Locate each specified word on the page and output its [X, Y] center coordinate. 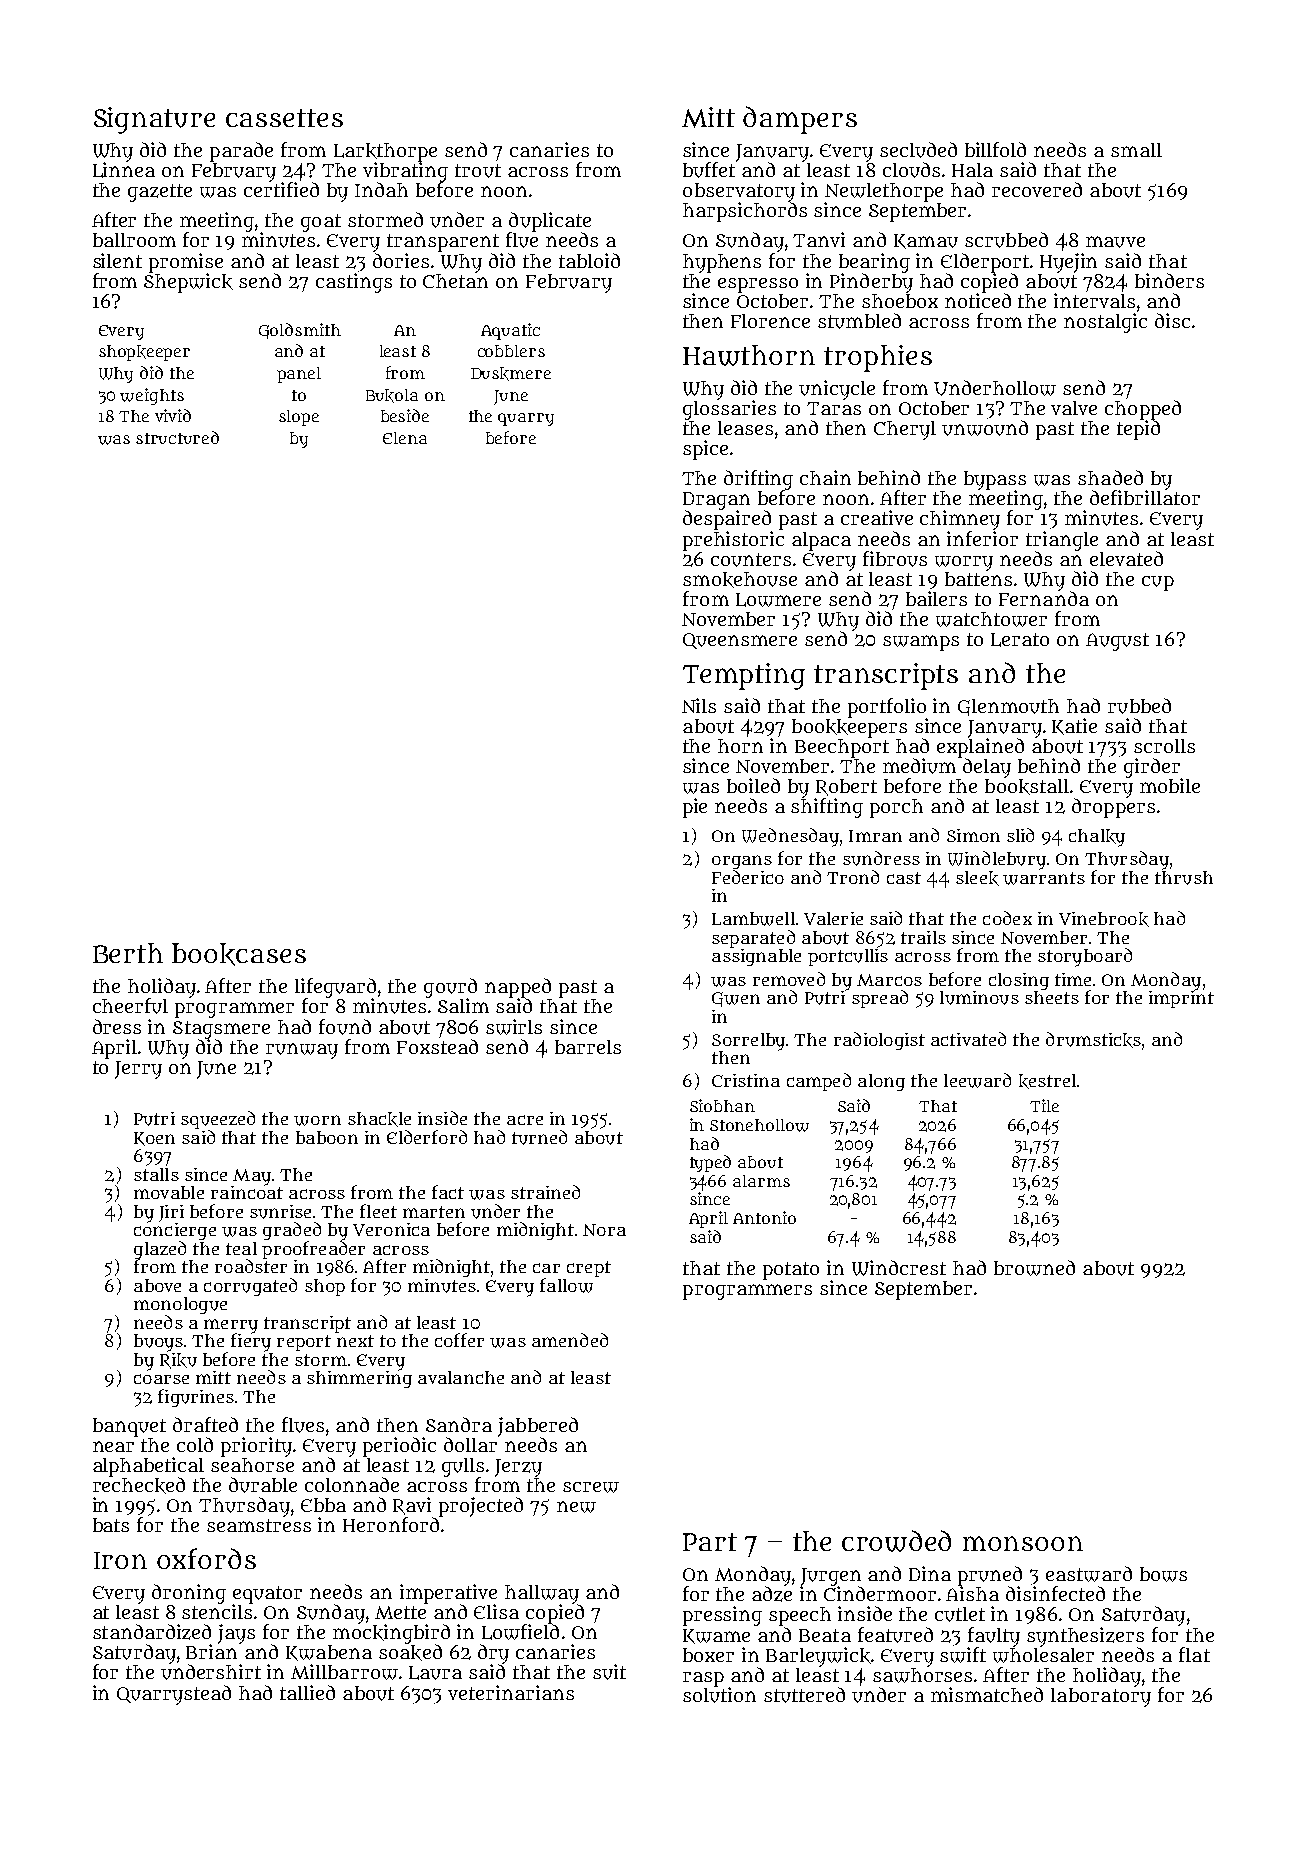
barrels [588, 1047]
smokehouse [740, 580]
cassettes [284, 118]
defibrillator [1145, 497]
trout [478, 171]
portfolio [887, 708]
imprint [1181, 999]
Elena [405, 438]
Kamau [926, 241]
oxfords [206, 1558]
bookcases [239, 954]
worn [317, 1120]
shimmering [359, 1379]
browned [1034, 1268]
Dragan [716, 501]
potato [791, 1271]
